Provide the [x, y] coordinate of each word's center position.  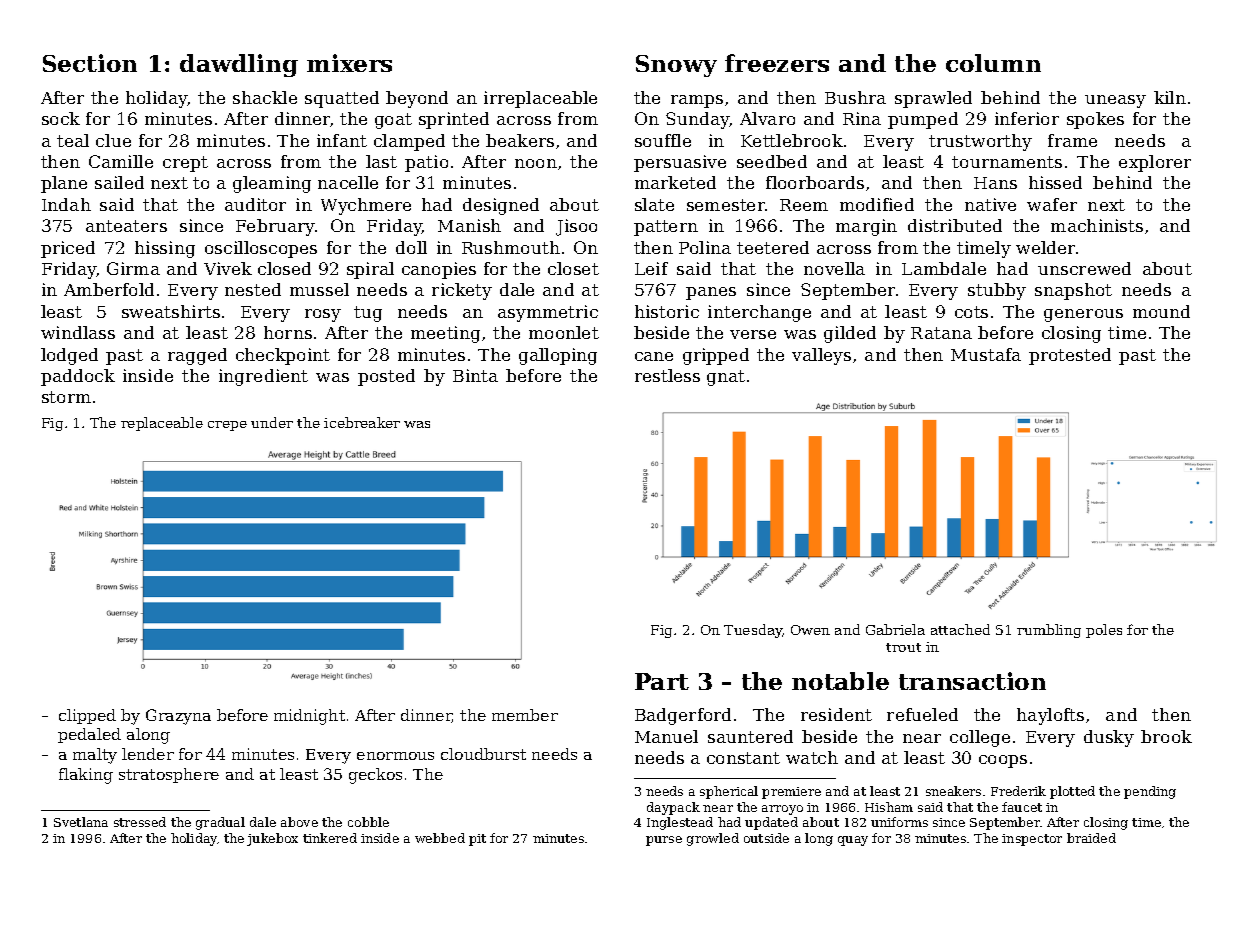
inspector [1032, 840]
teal [73, 140]
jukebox [272, 839]
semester [726, 205]
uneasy [1115, 101]
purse [664, 841]
